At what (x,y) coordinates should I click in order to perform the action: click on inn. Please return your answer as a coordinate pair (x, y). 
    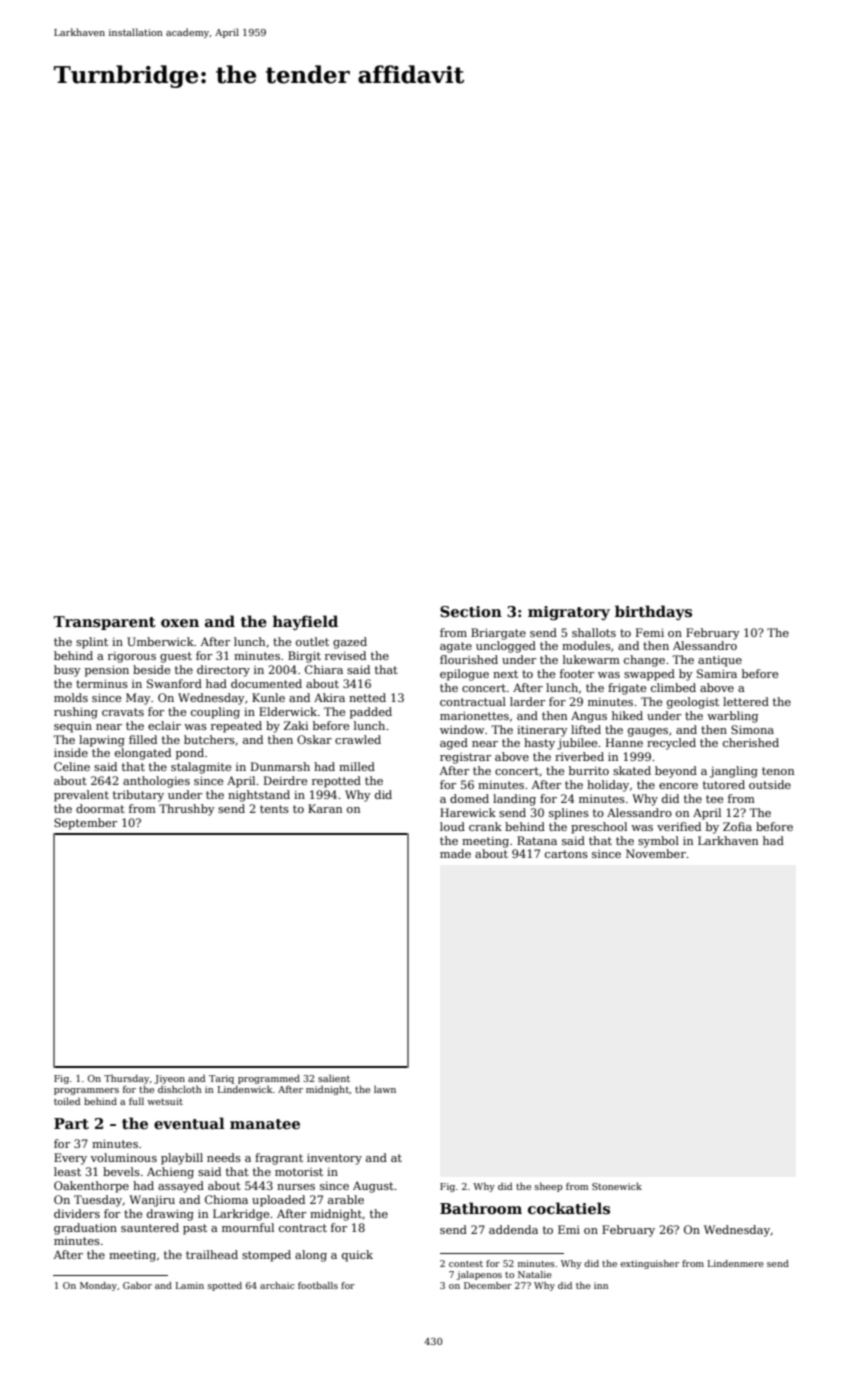
    Looking at the image, I should click on (601, 1285).
